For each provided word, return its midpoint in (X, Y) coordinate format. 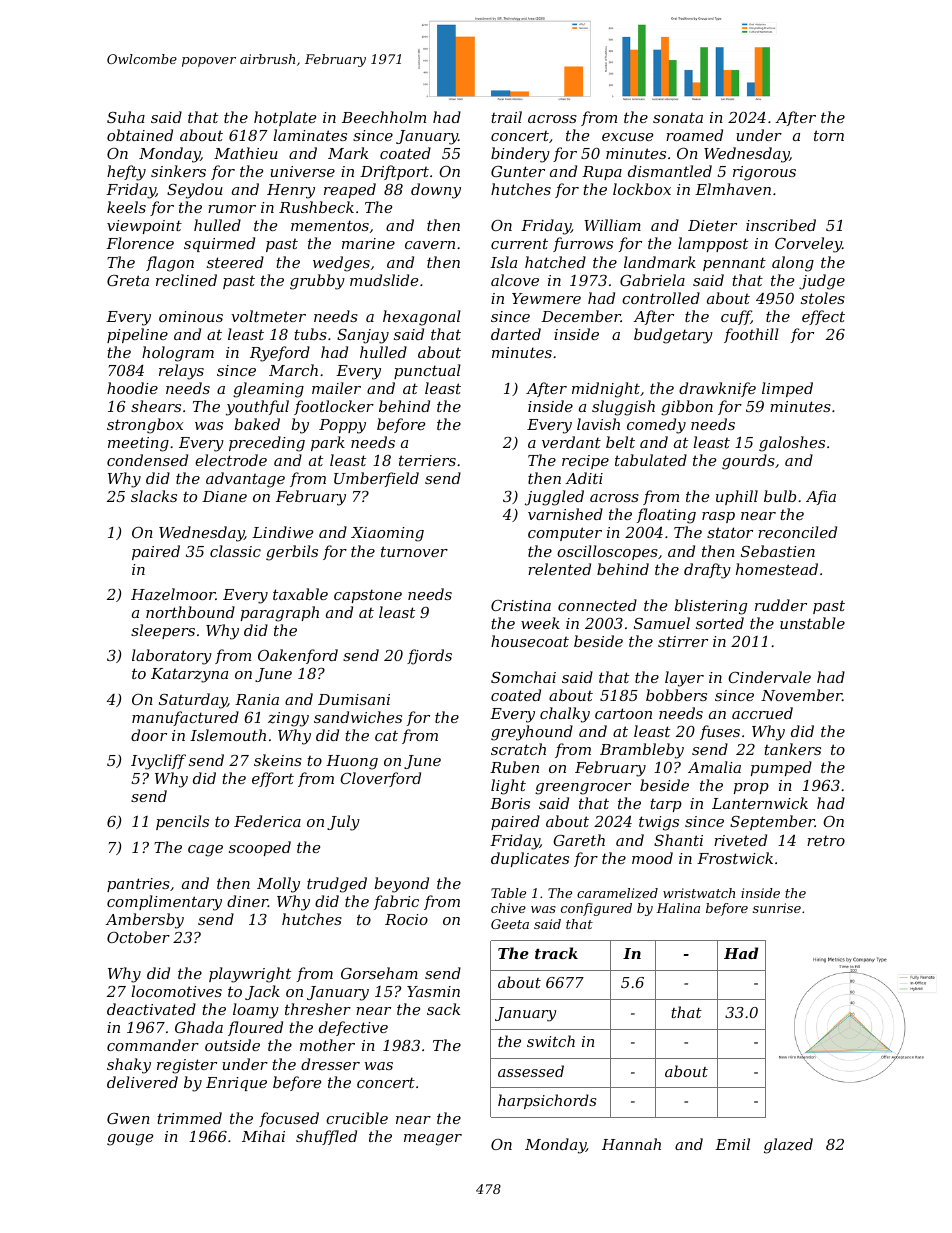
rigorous (764, 173)
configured (596, 909)
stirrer (683, 641)
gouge (130, 1140)
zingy (288, 719)
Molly (278, 885)
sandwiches (358, 717)
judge (822, 282)
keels (126, 207)
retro (826, 841)
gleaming (268, 390)
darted (516, 334)
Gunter (518, 171)
